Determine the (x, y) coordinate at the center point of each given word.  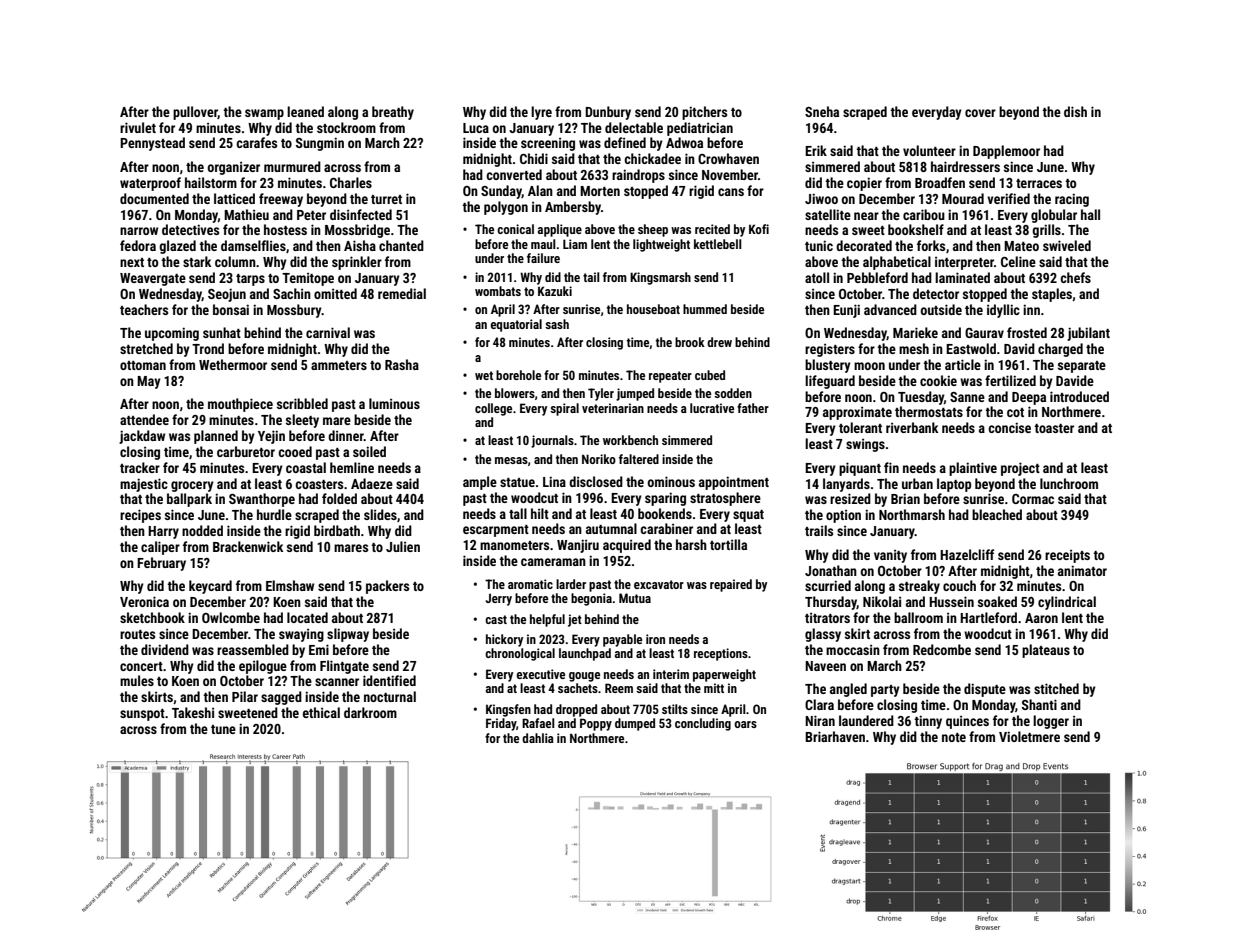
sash (557, 324)
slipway (348, 635)
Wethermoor (233, 364)
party (885, 691)
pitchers (704, 113)
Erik (816, 150)
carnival (328, 332)
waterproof (150, 184)
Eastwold (971, 348)
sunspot (142, 715)
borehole (518, 375)
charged (1060, 350)
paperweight (724, 675)
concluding (703, 724)
